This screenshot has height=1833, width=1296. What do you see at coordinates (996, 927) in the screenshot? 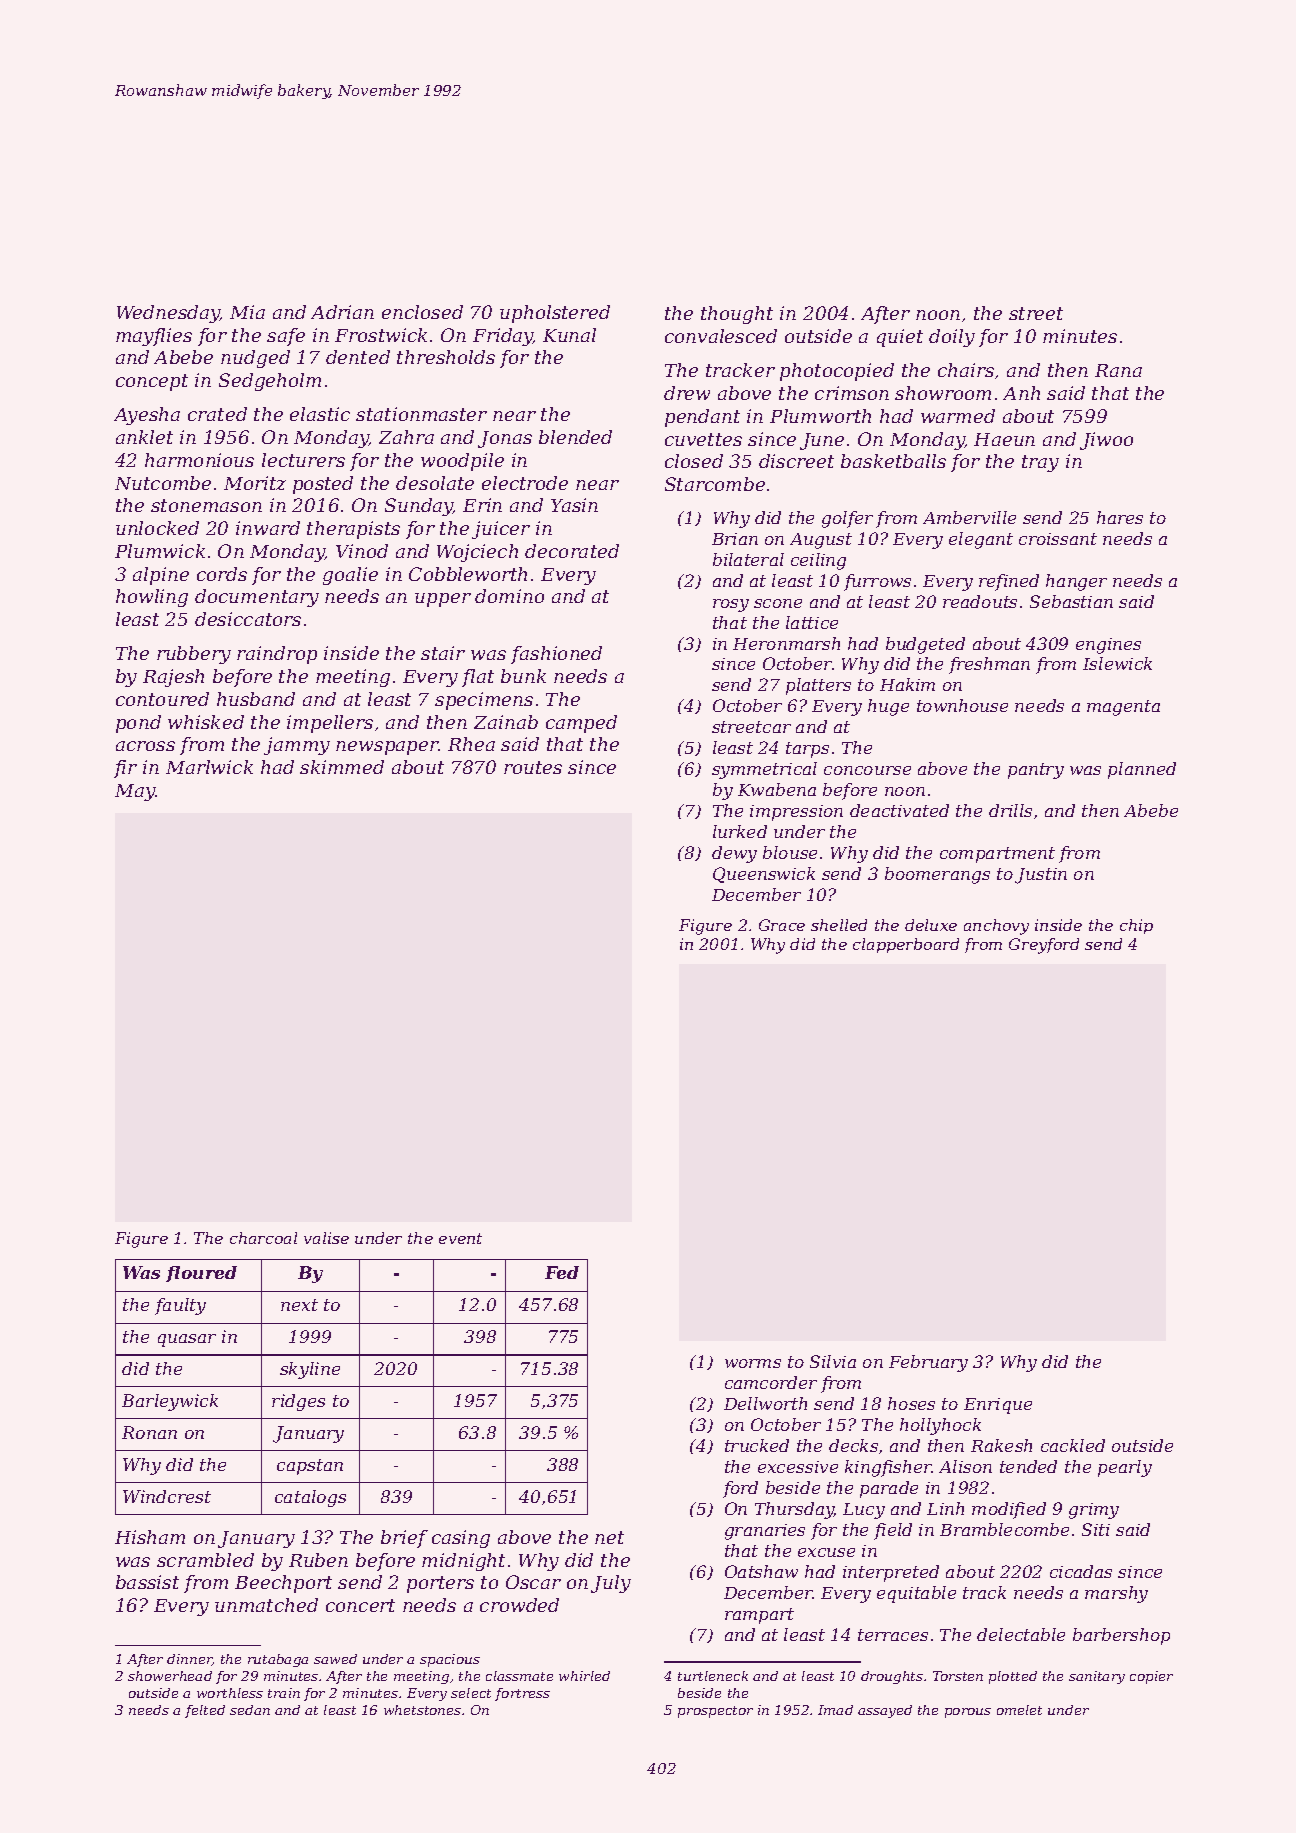
I see `anchovy` at bounding box center [996, 927].
